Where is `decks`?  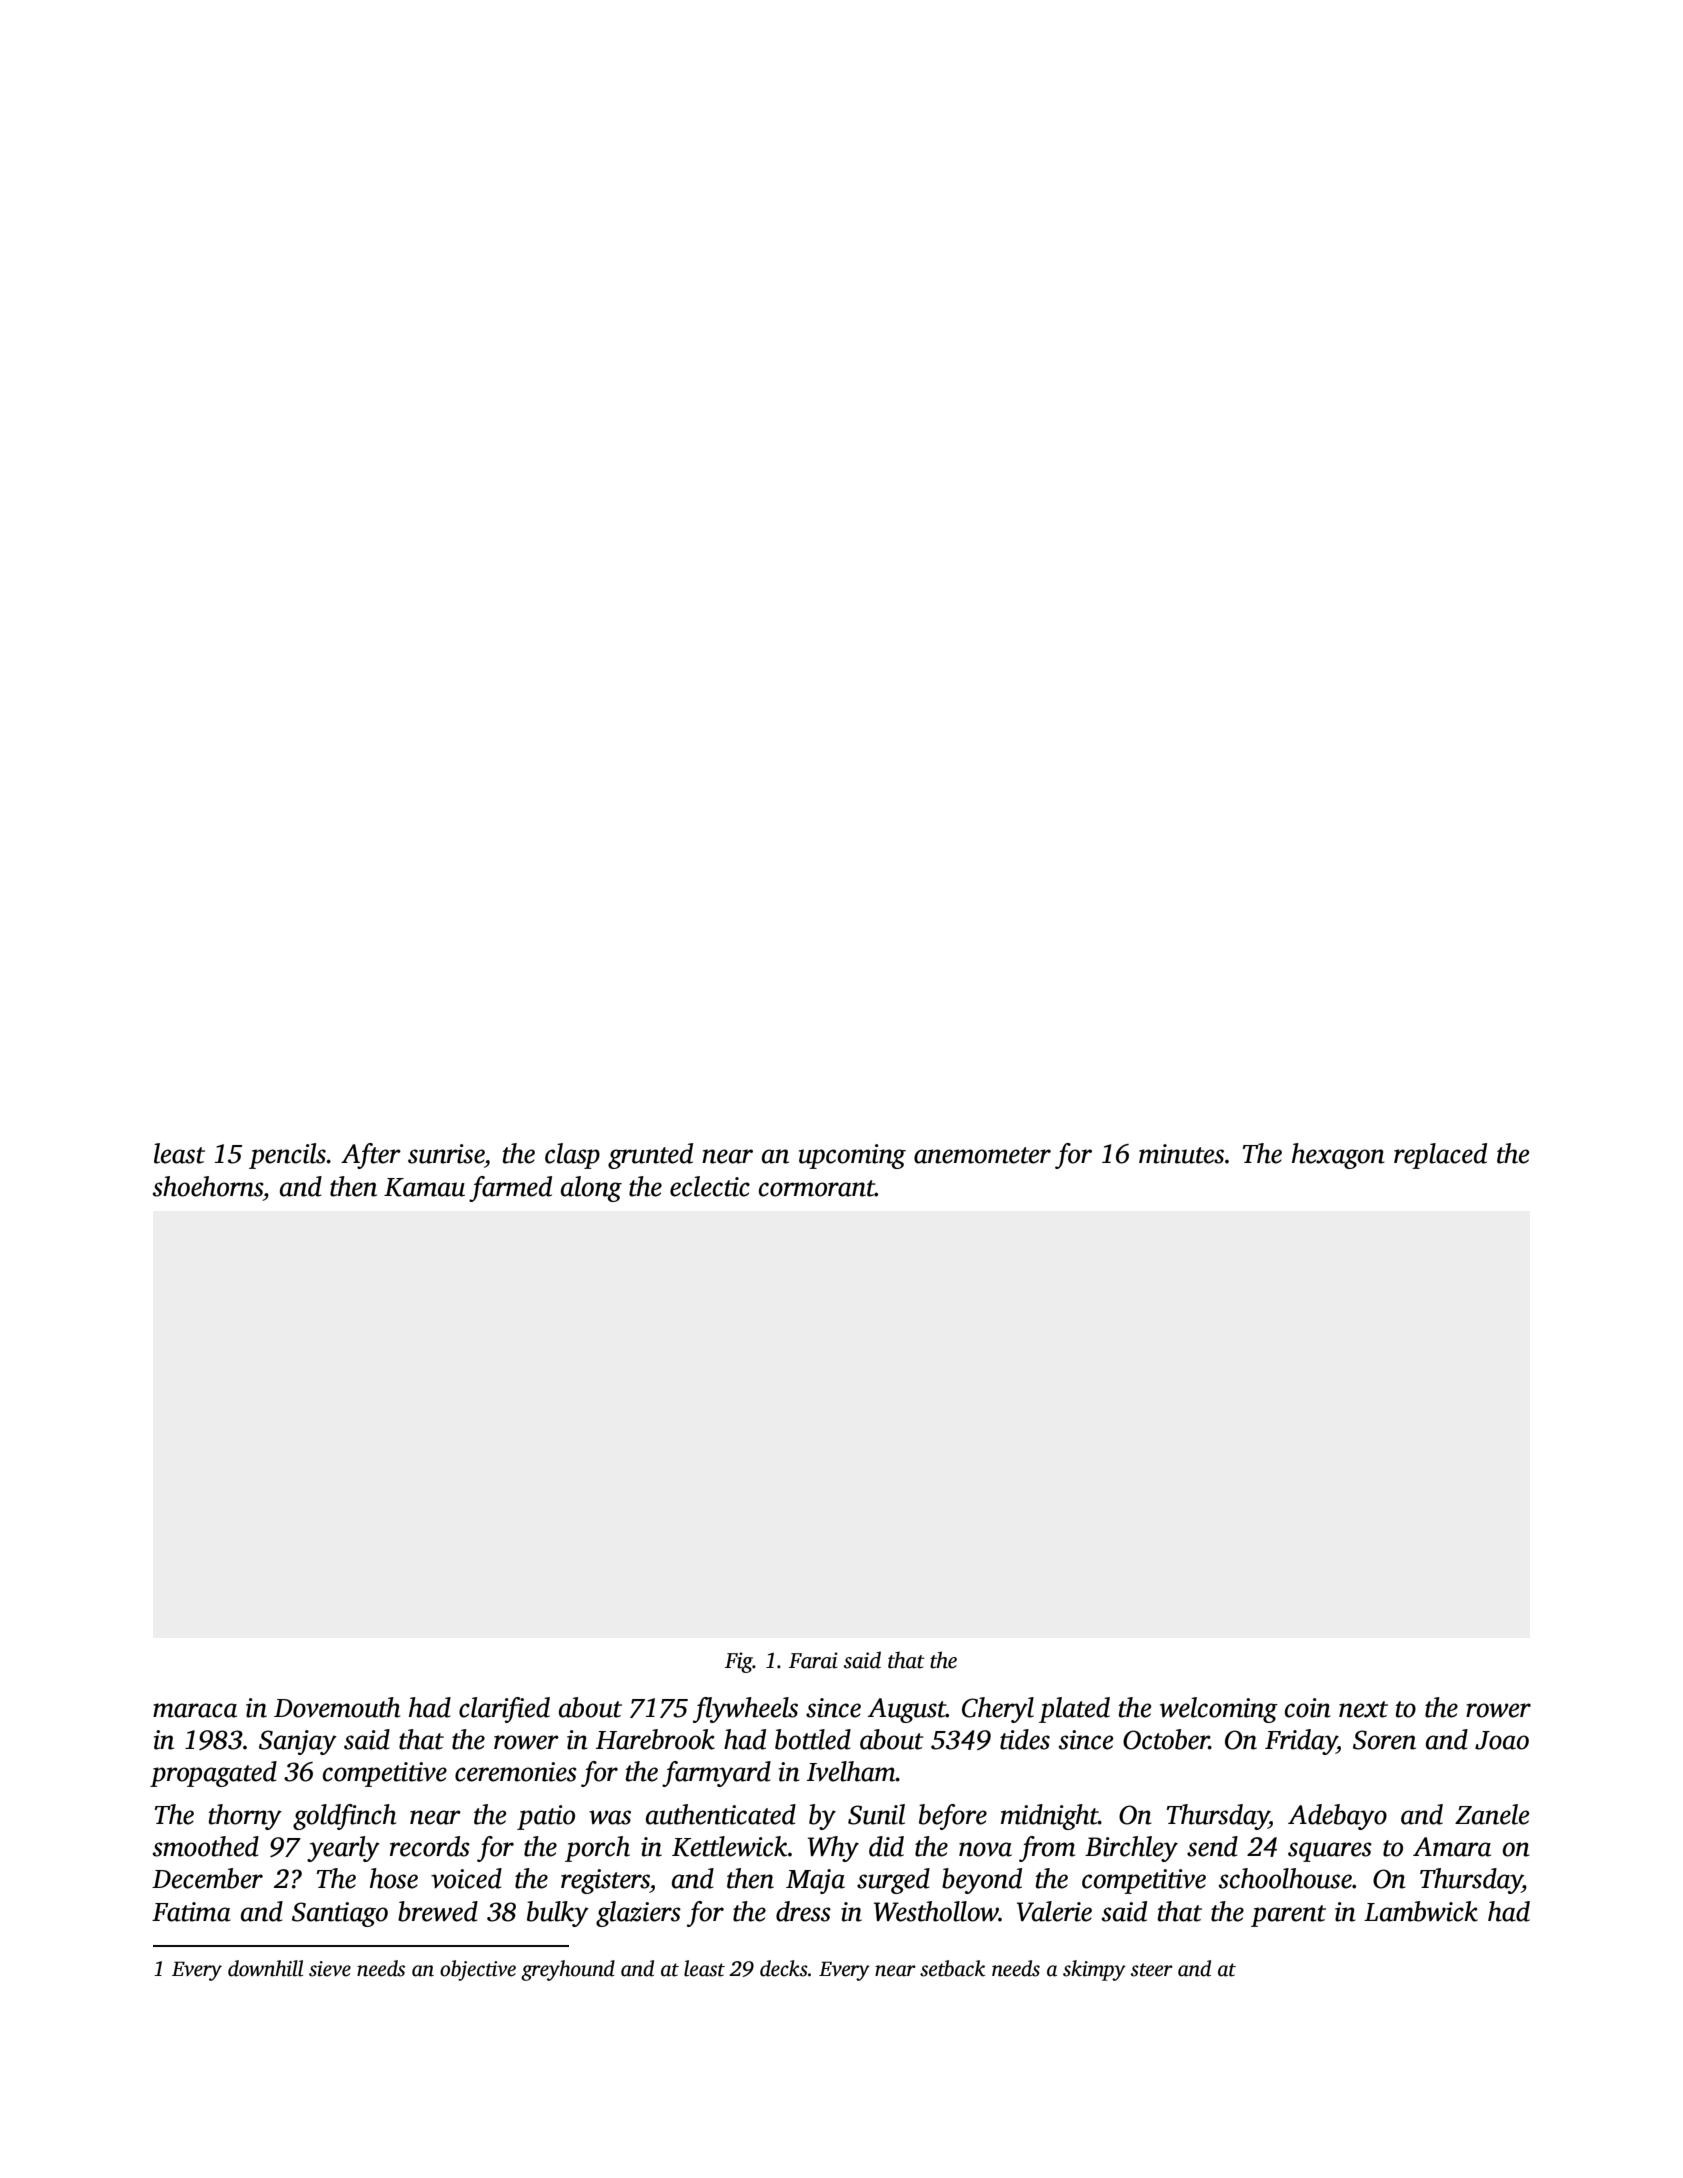 decks is located at coordinates (784, 1968).
